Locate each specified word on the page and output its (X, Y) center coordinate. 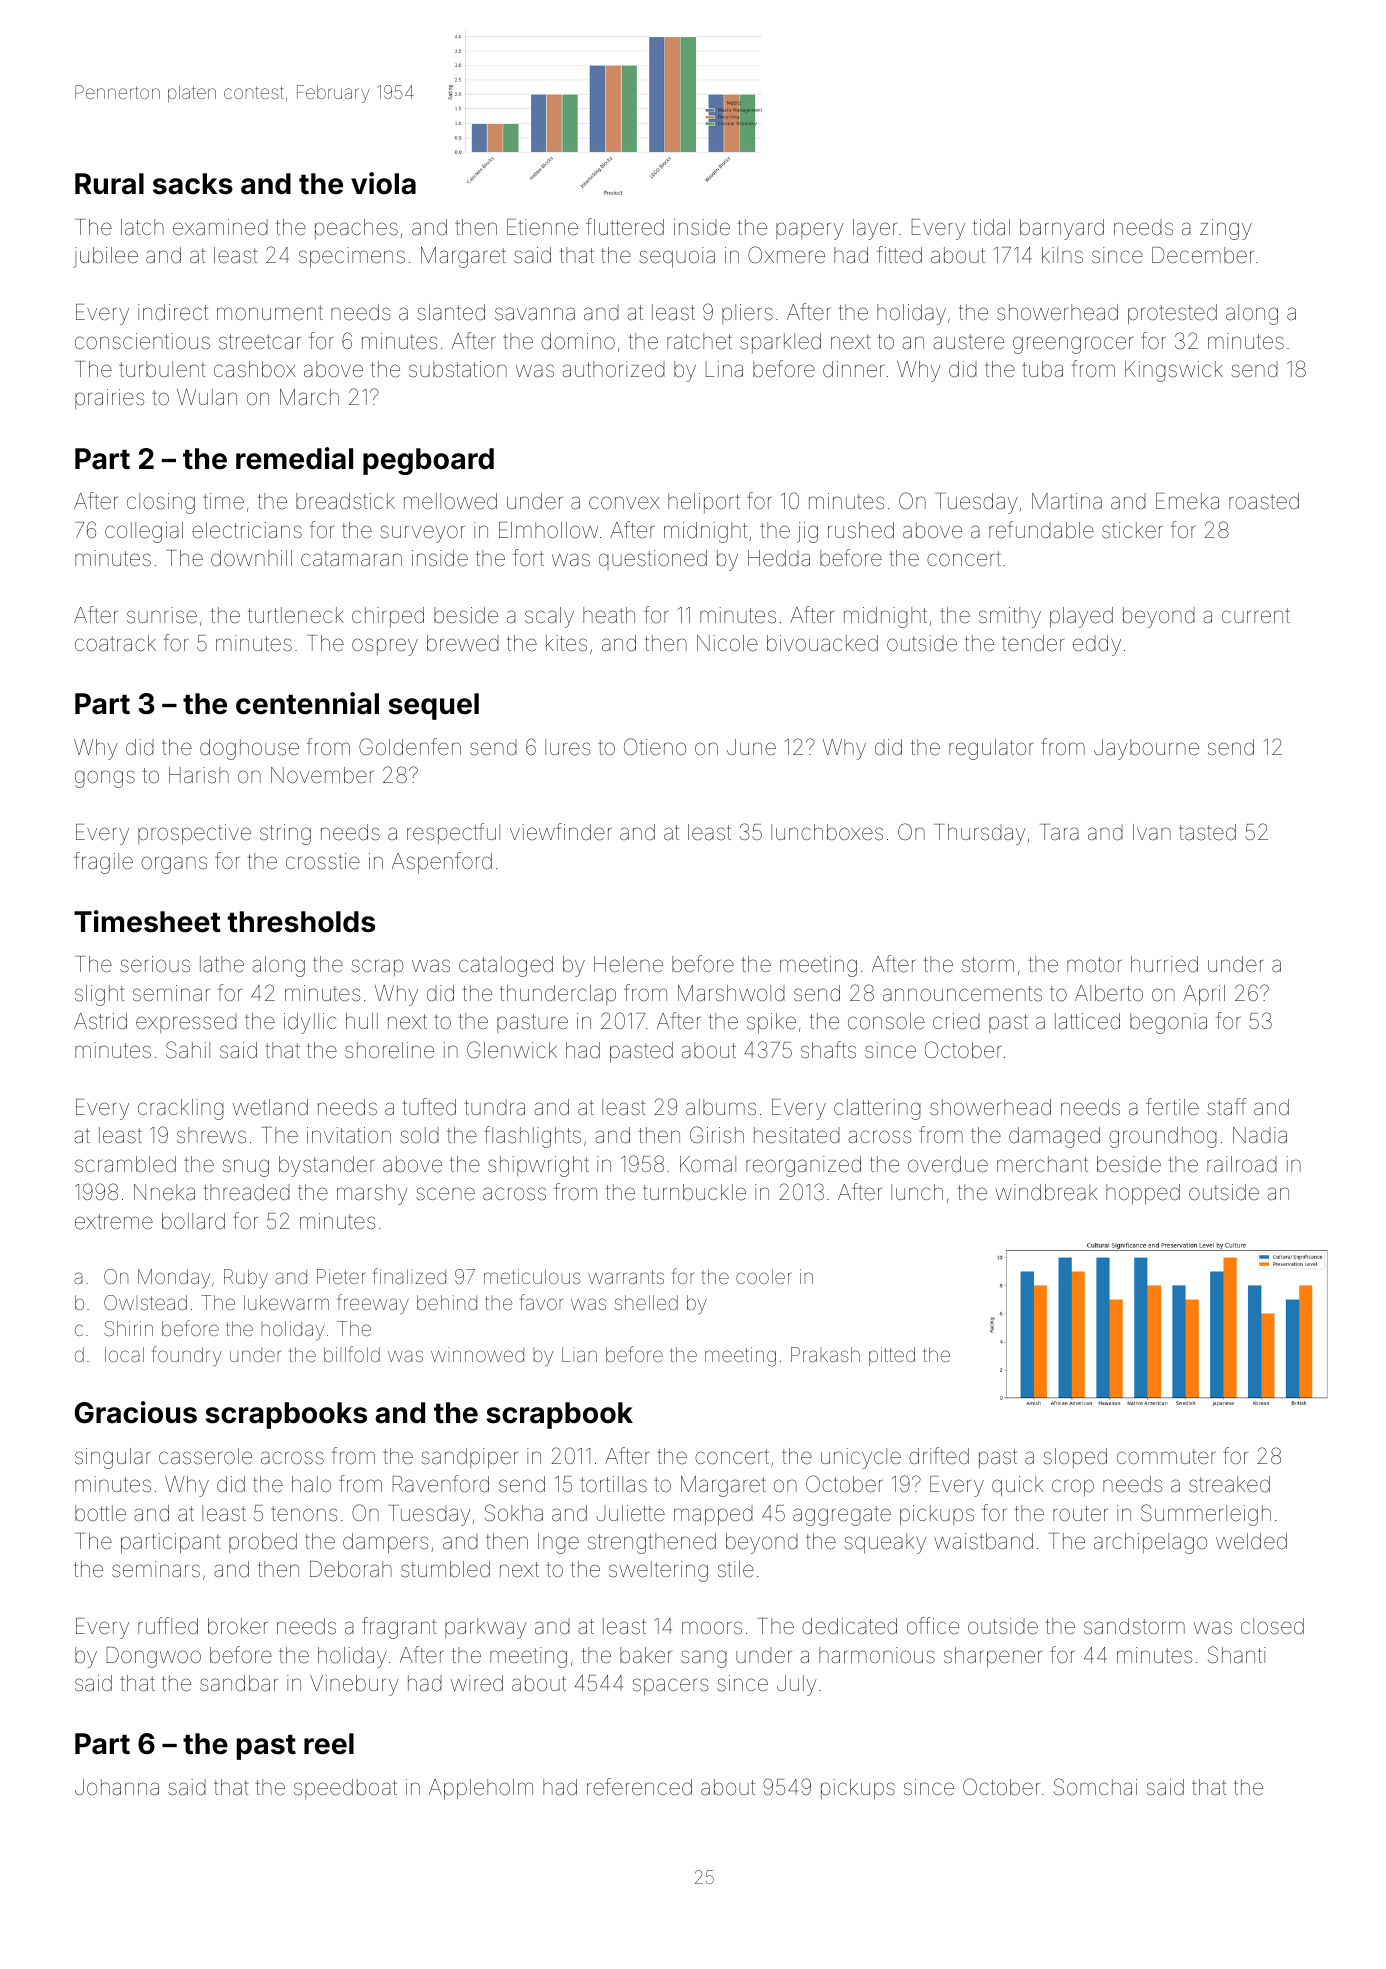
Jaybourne (1146, 749)
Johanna (117, 1787)
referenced (639, 1787)
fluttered (625, 227)
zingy (1226, 229)
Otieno (655, 747)
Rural (109, 184)
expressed (186, 1023)
